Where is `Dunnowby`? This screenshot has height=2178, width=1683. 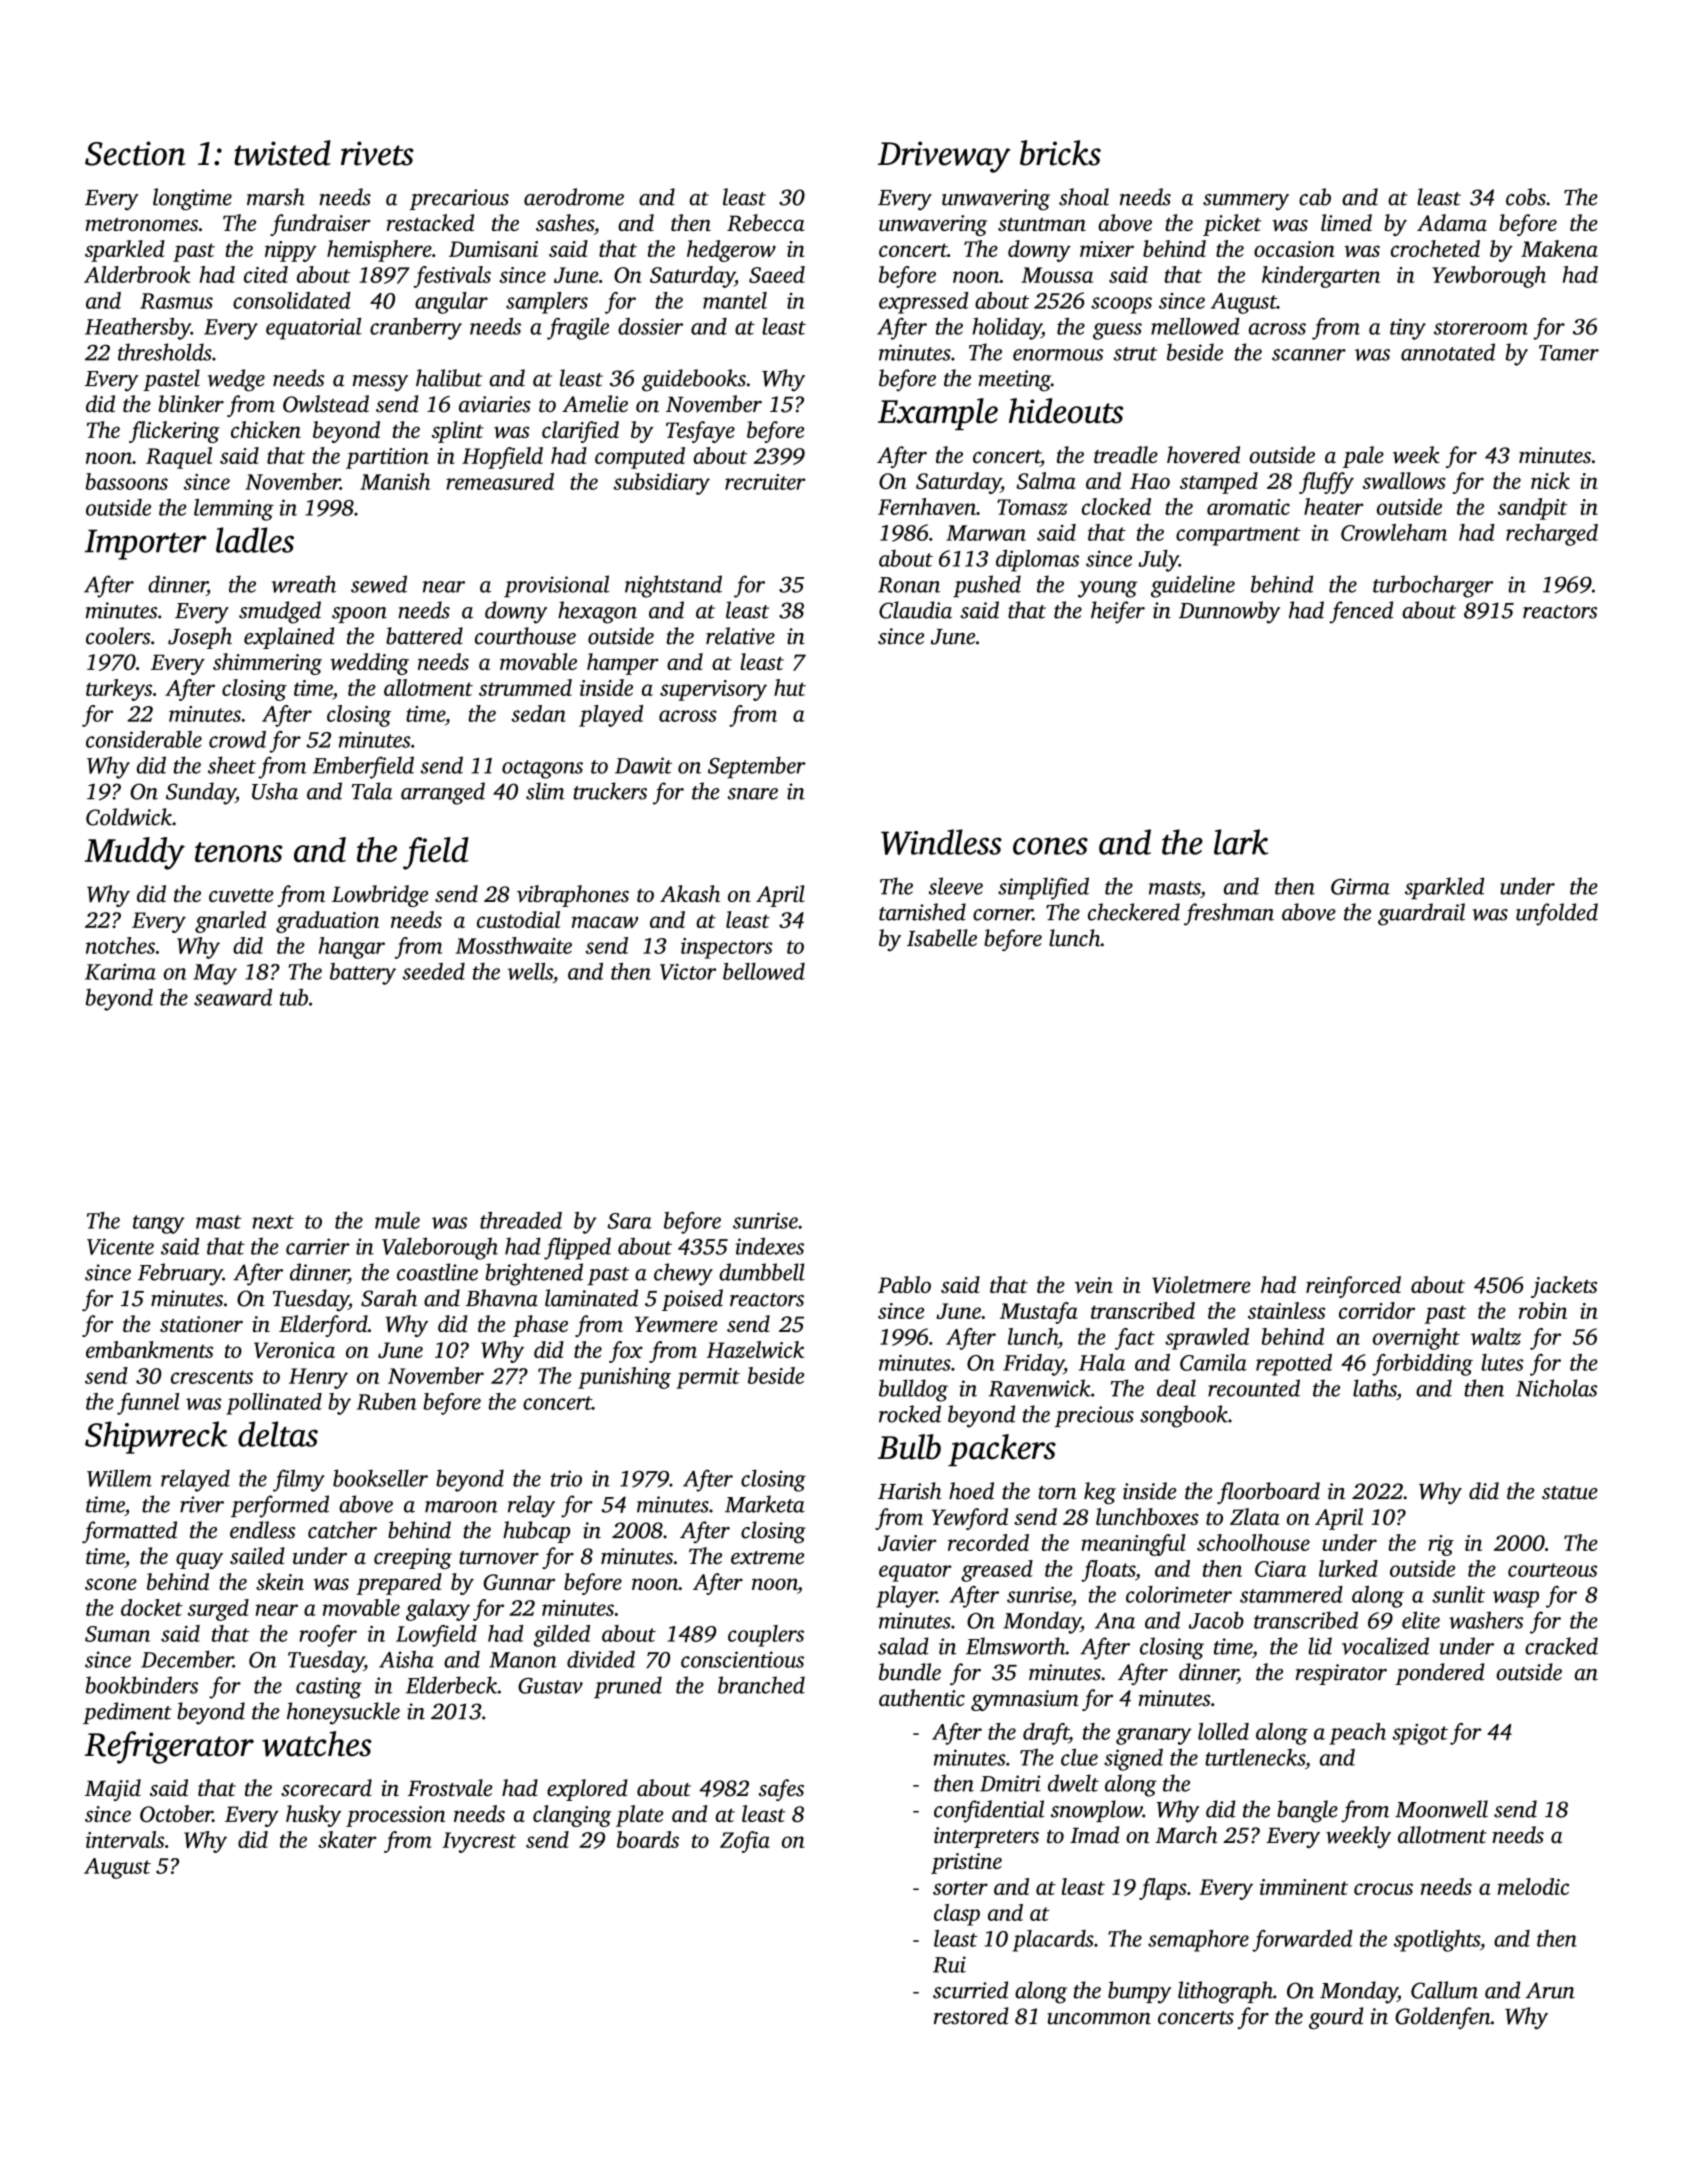 Dunnowby is located at coordinates (1229, 612).
